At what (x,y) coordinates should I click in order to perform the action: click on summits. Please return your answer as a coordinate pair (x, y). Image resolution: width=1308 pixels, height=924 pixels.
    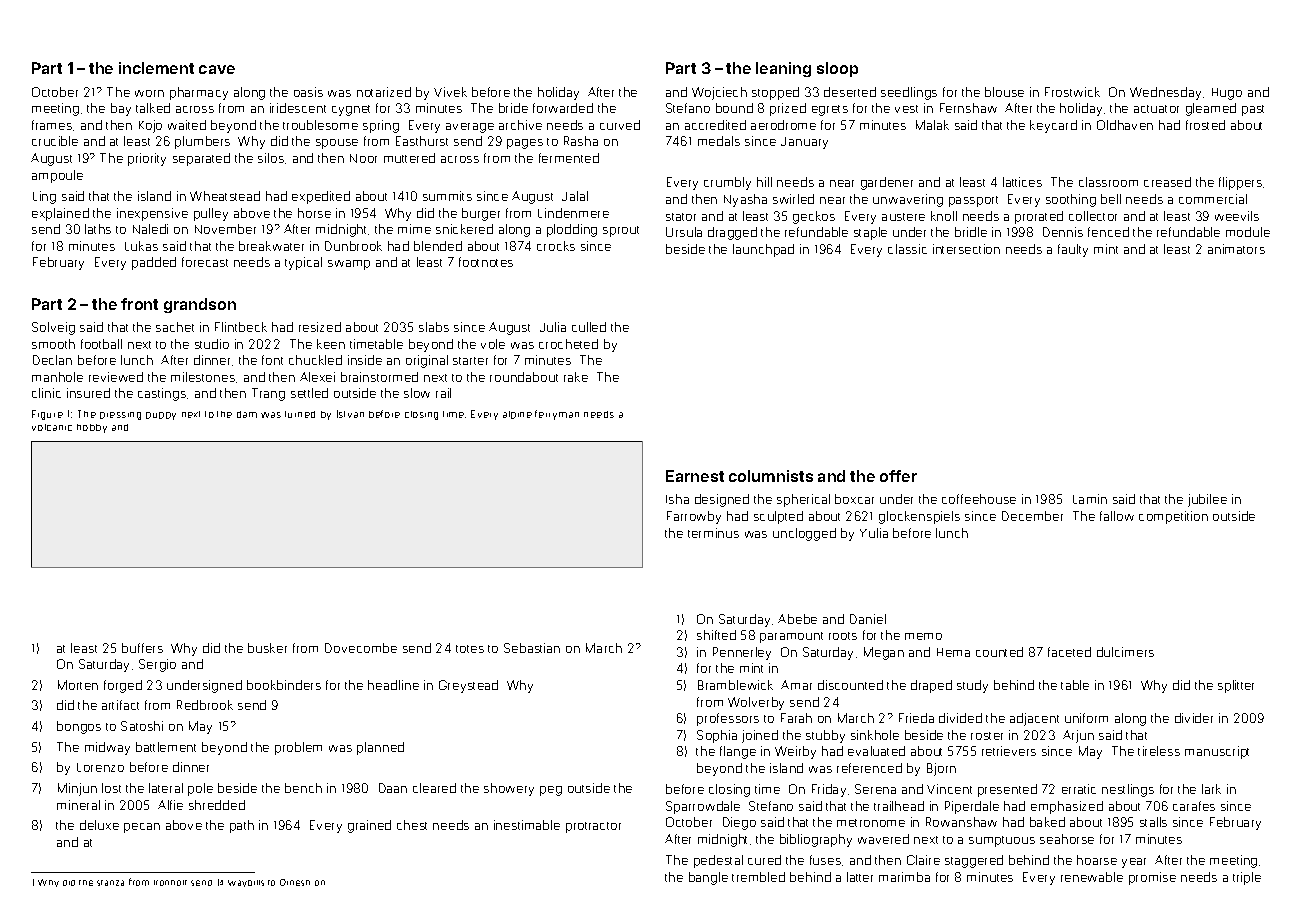
    Looking at the image, I should click on (447, 196).
